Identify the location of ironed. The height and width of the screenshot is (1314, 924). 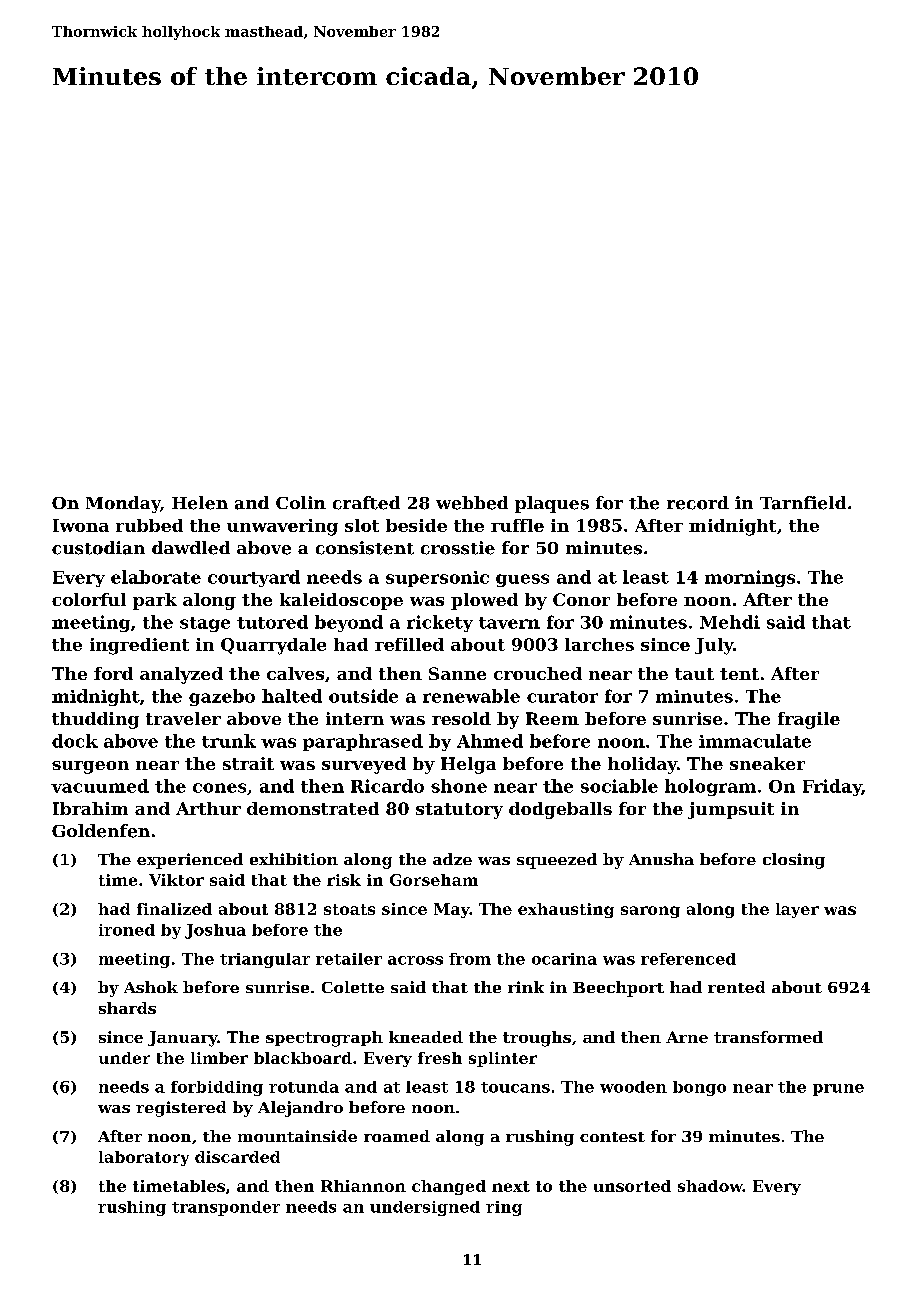
(127, 930).
